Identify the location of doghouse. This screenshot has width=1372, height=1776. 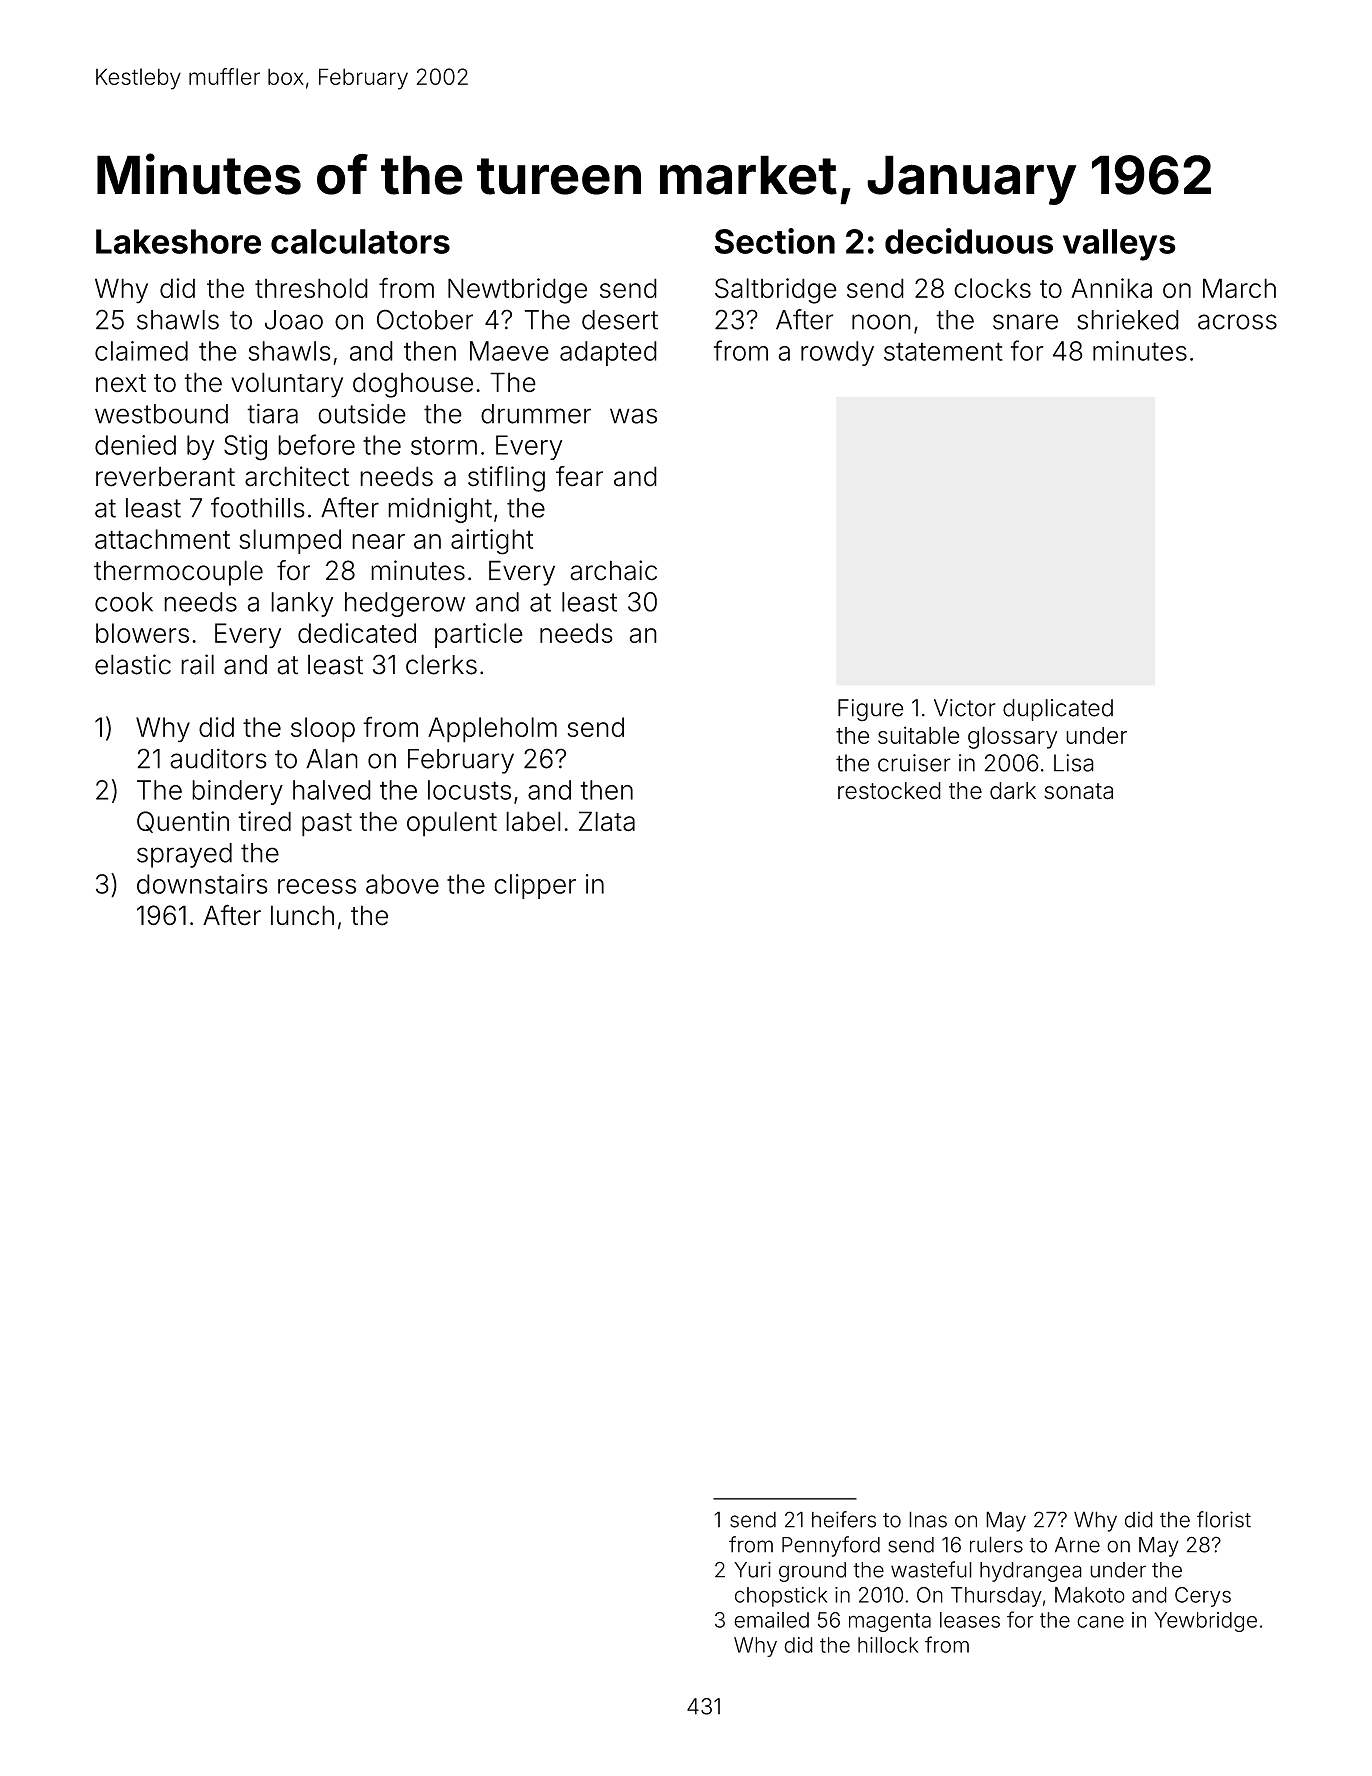
(413, 385).
